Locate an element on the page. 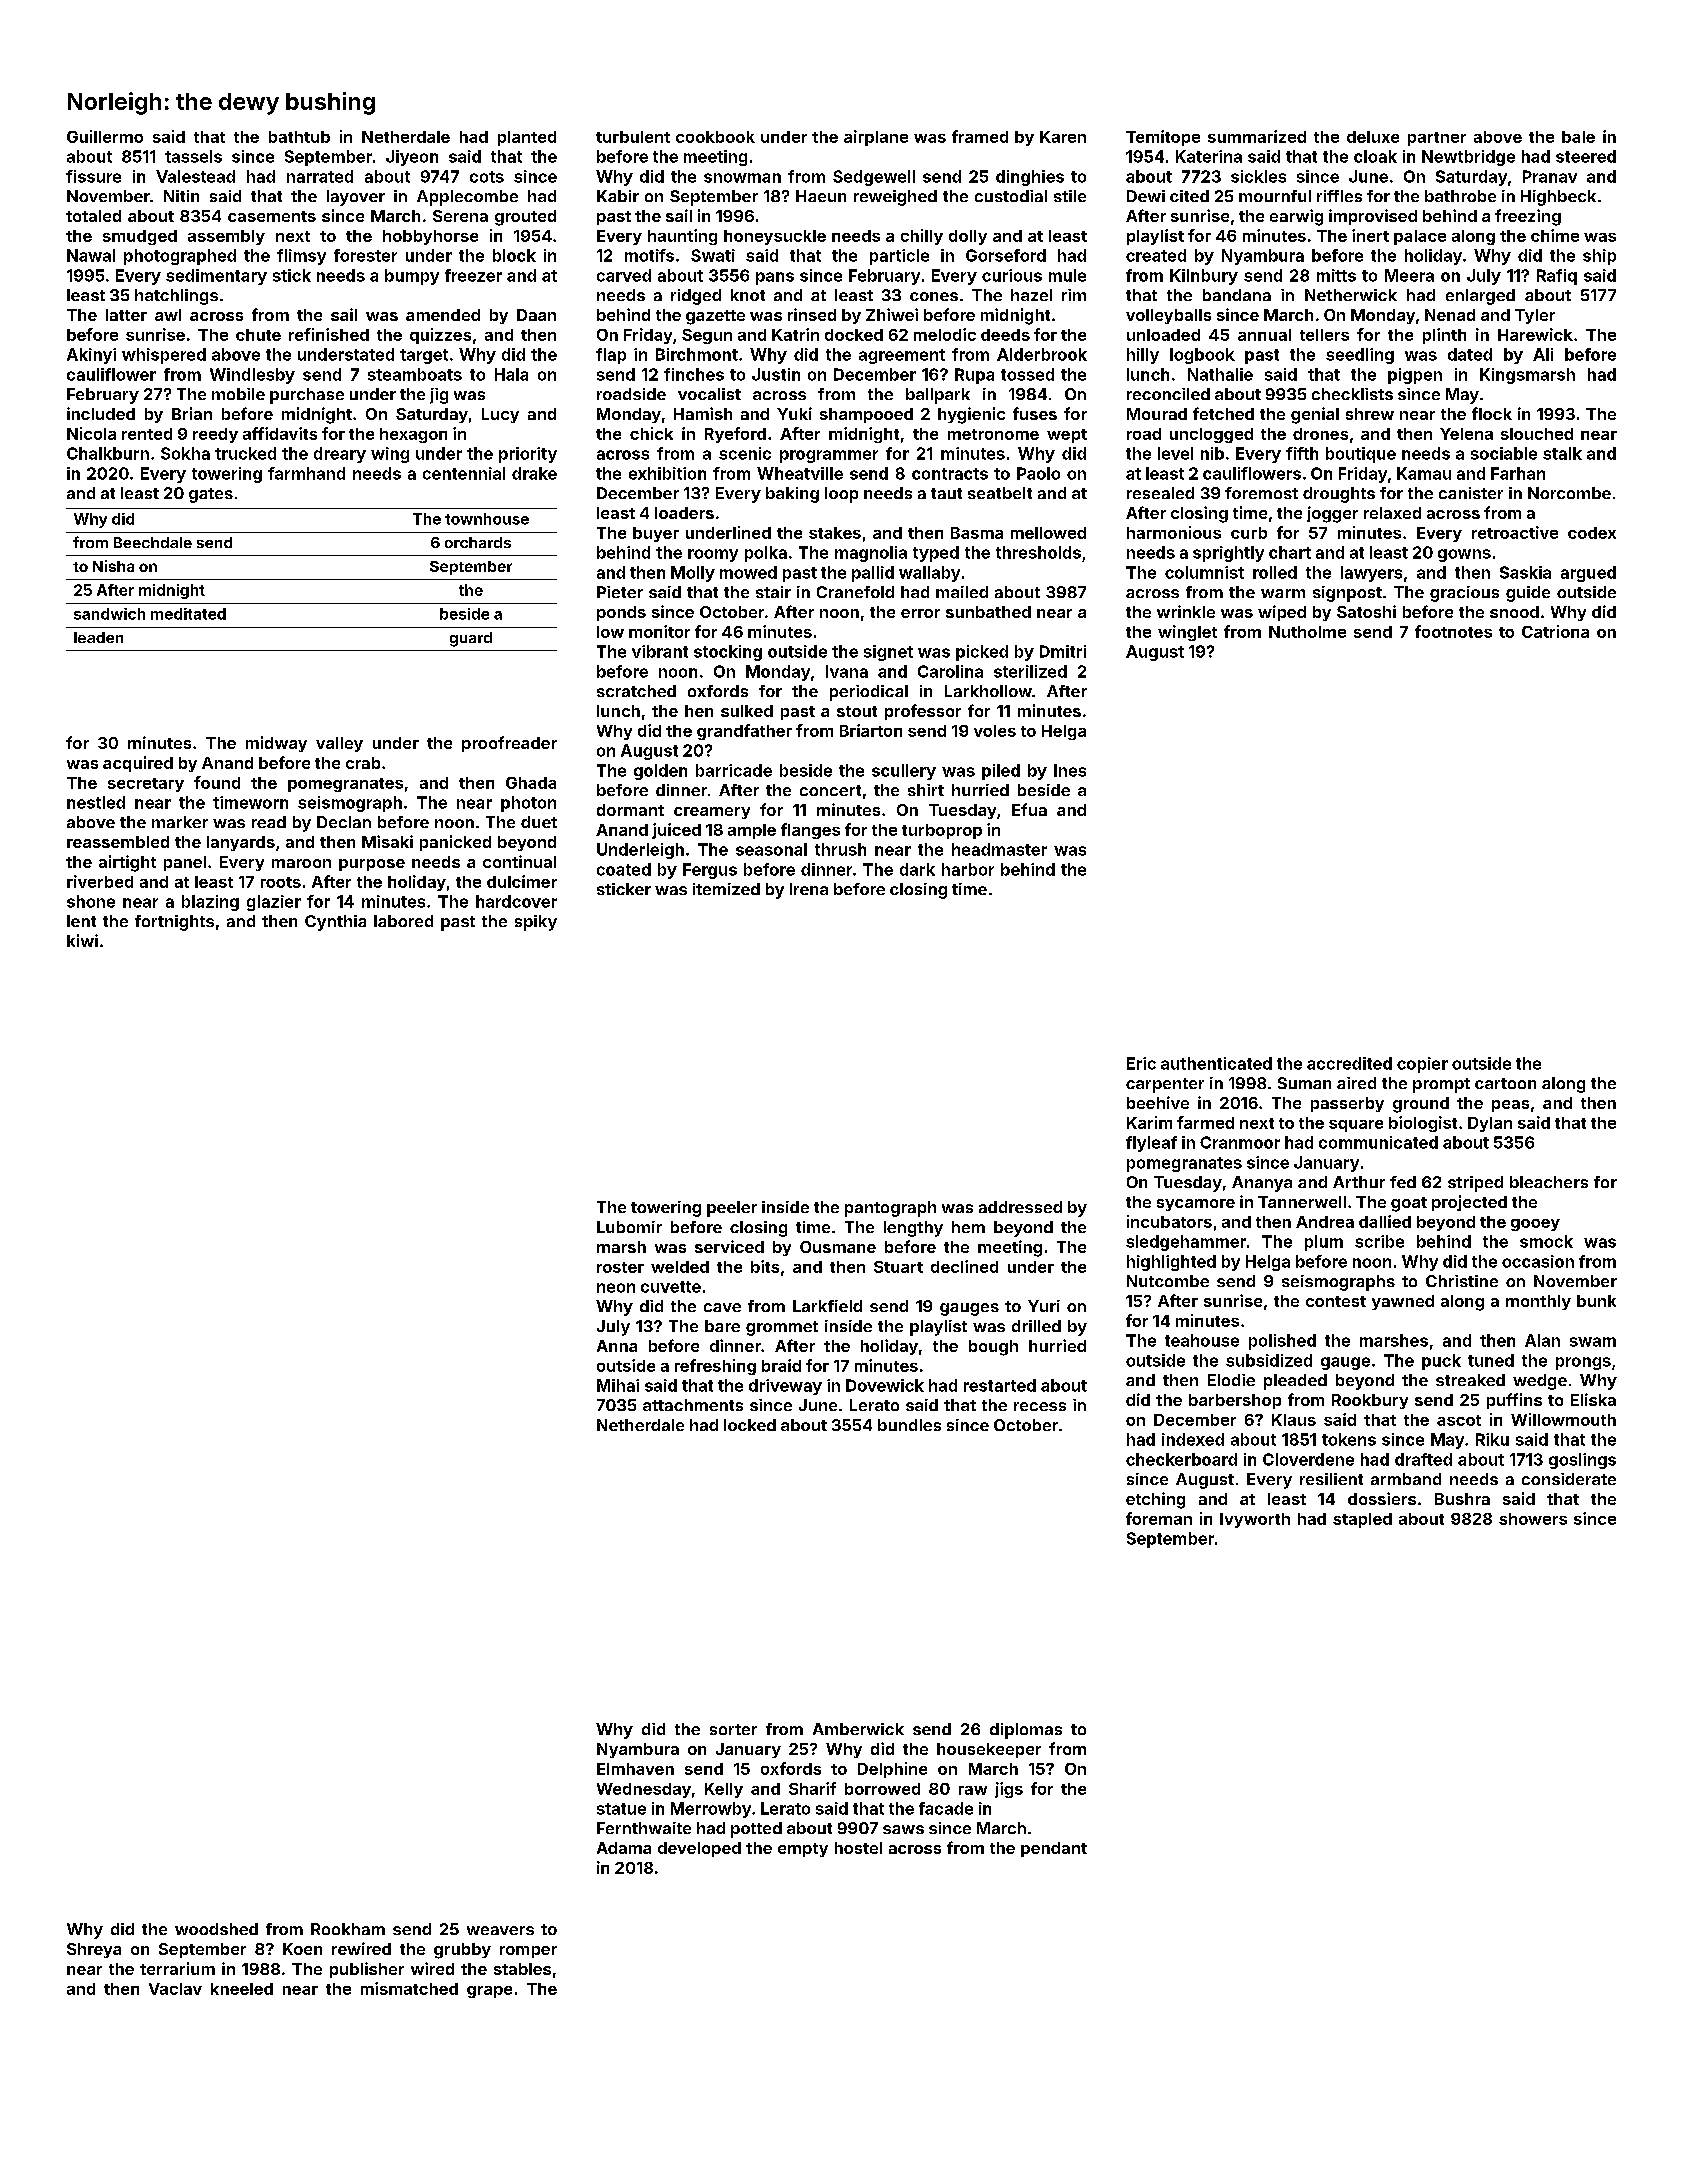 The height and width of the document is (2178, 1683). quizzes is located at coordinates (440, 336).
